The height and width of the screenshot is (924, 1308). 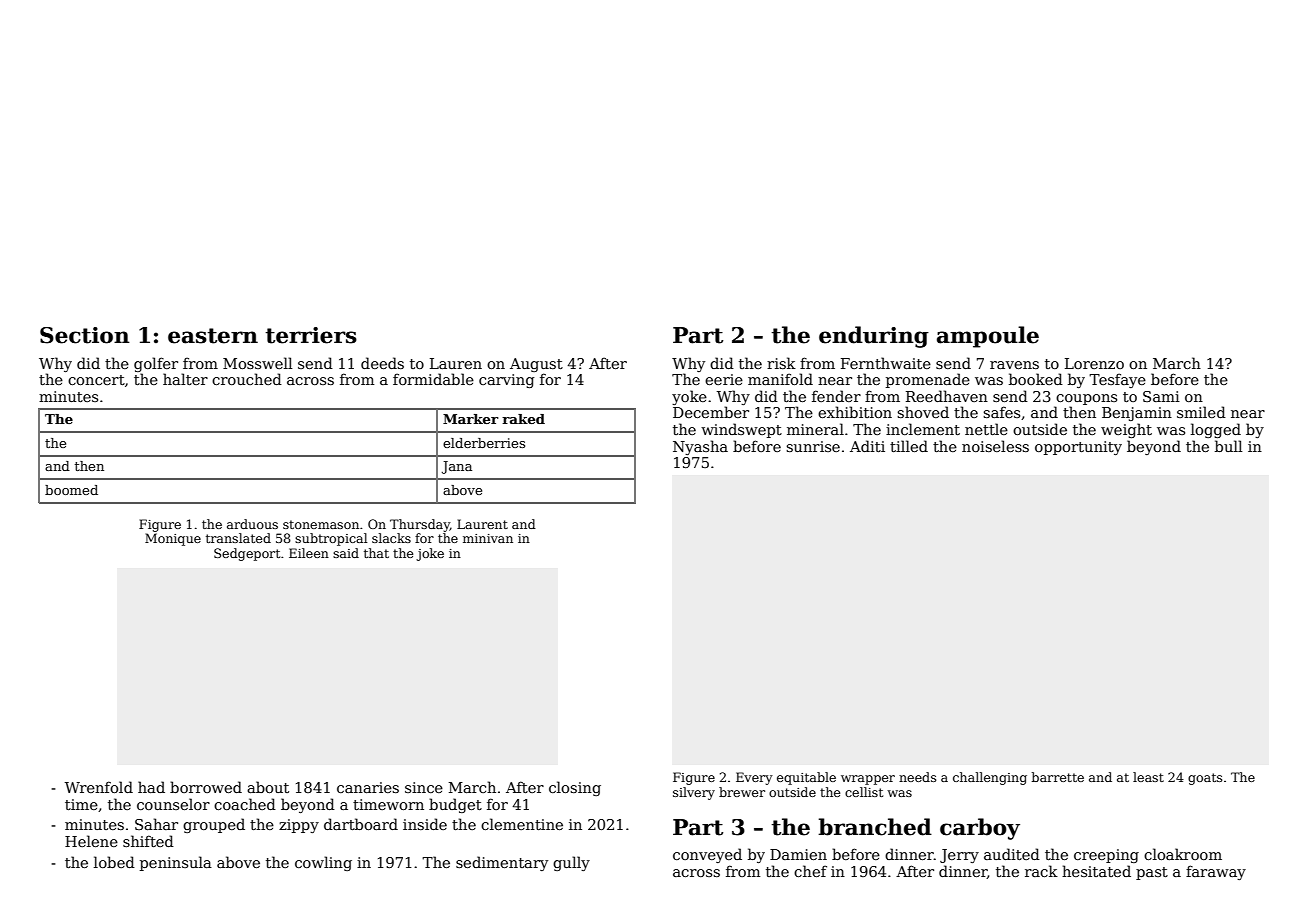 I want to click on Wrenfold, so click(x=99, y=787).
